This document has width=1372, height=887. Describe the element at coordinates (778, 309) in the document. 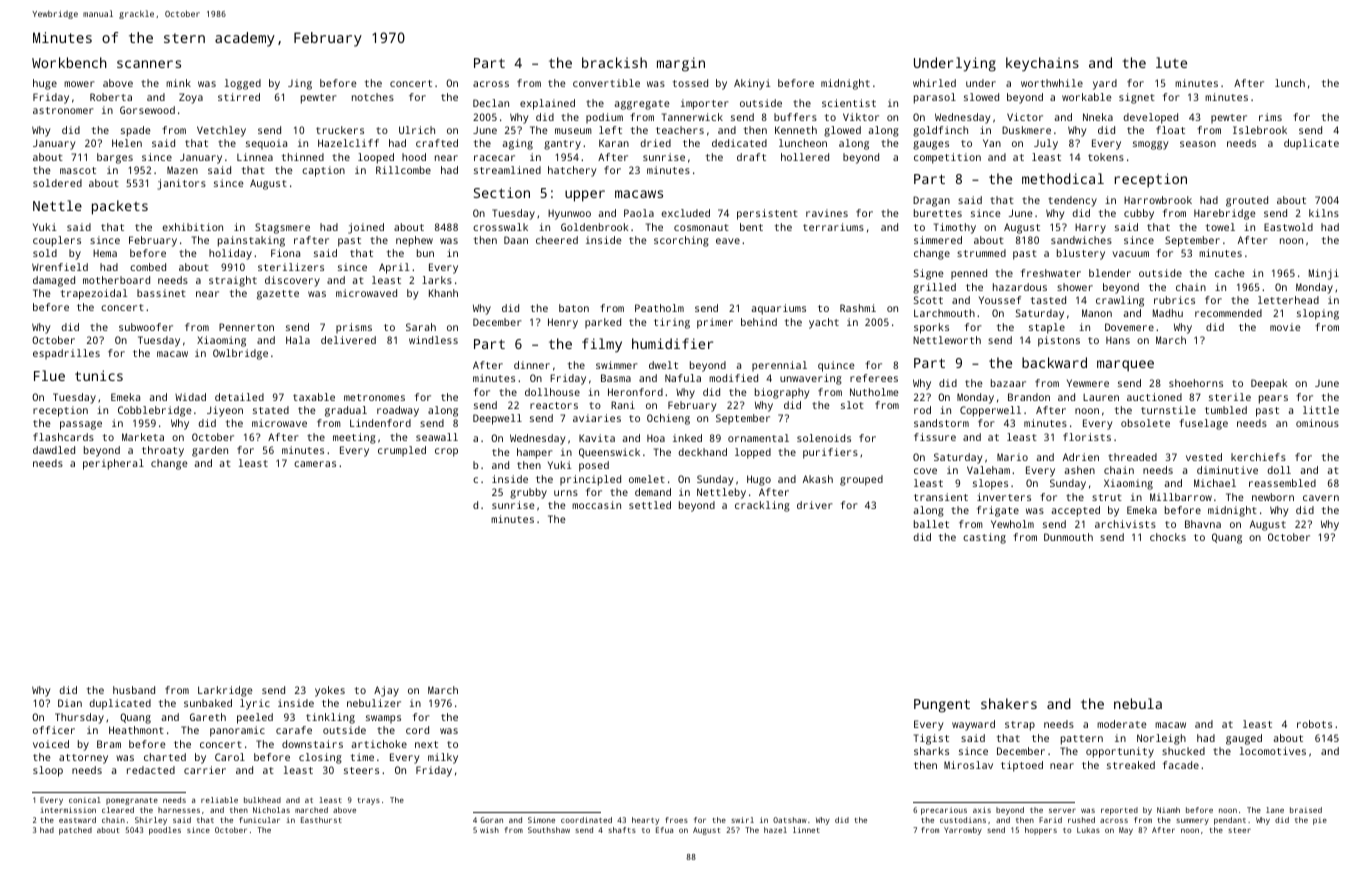

I see `aquariums` at that location.
